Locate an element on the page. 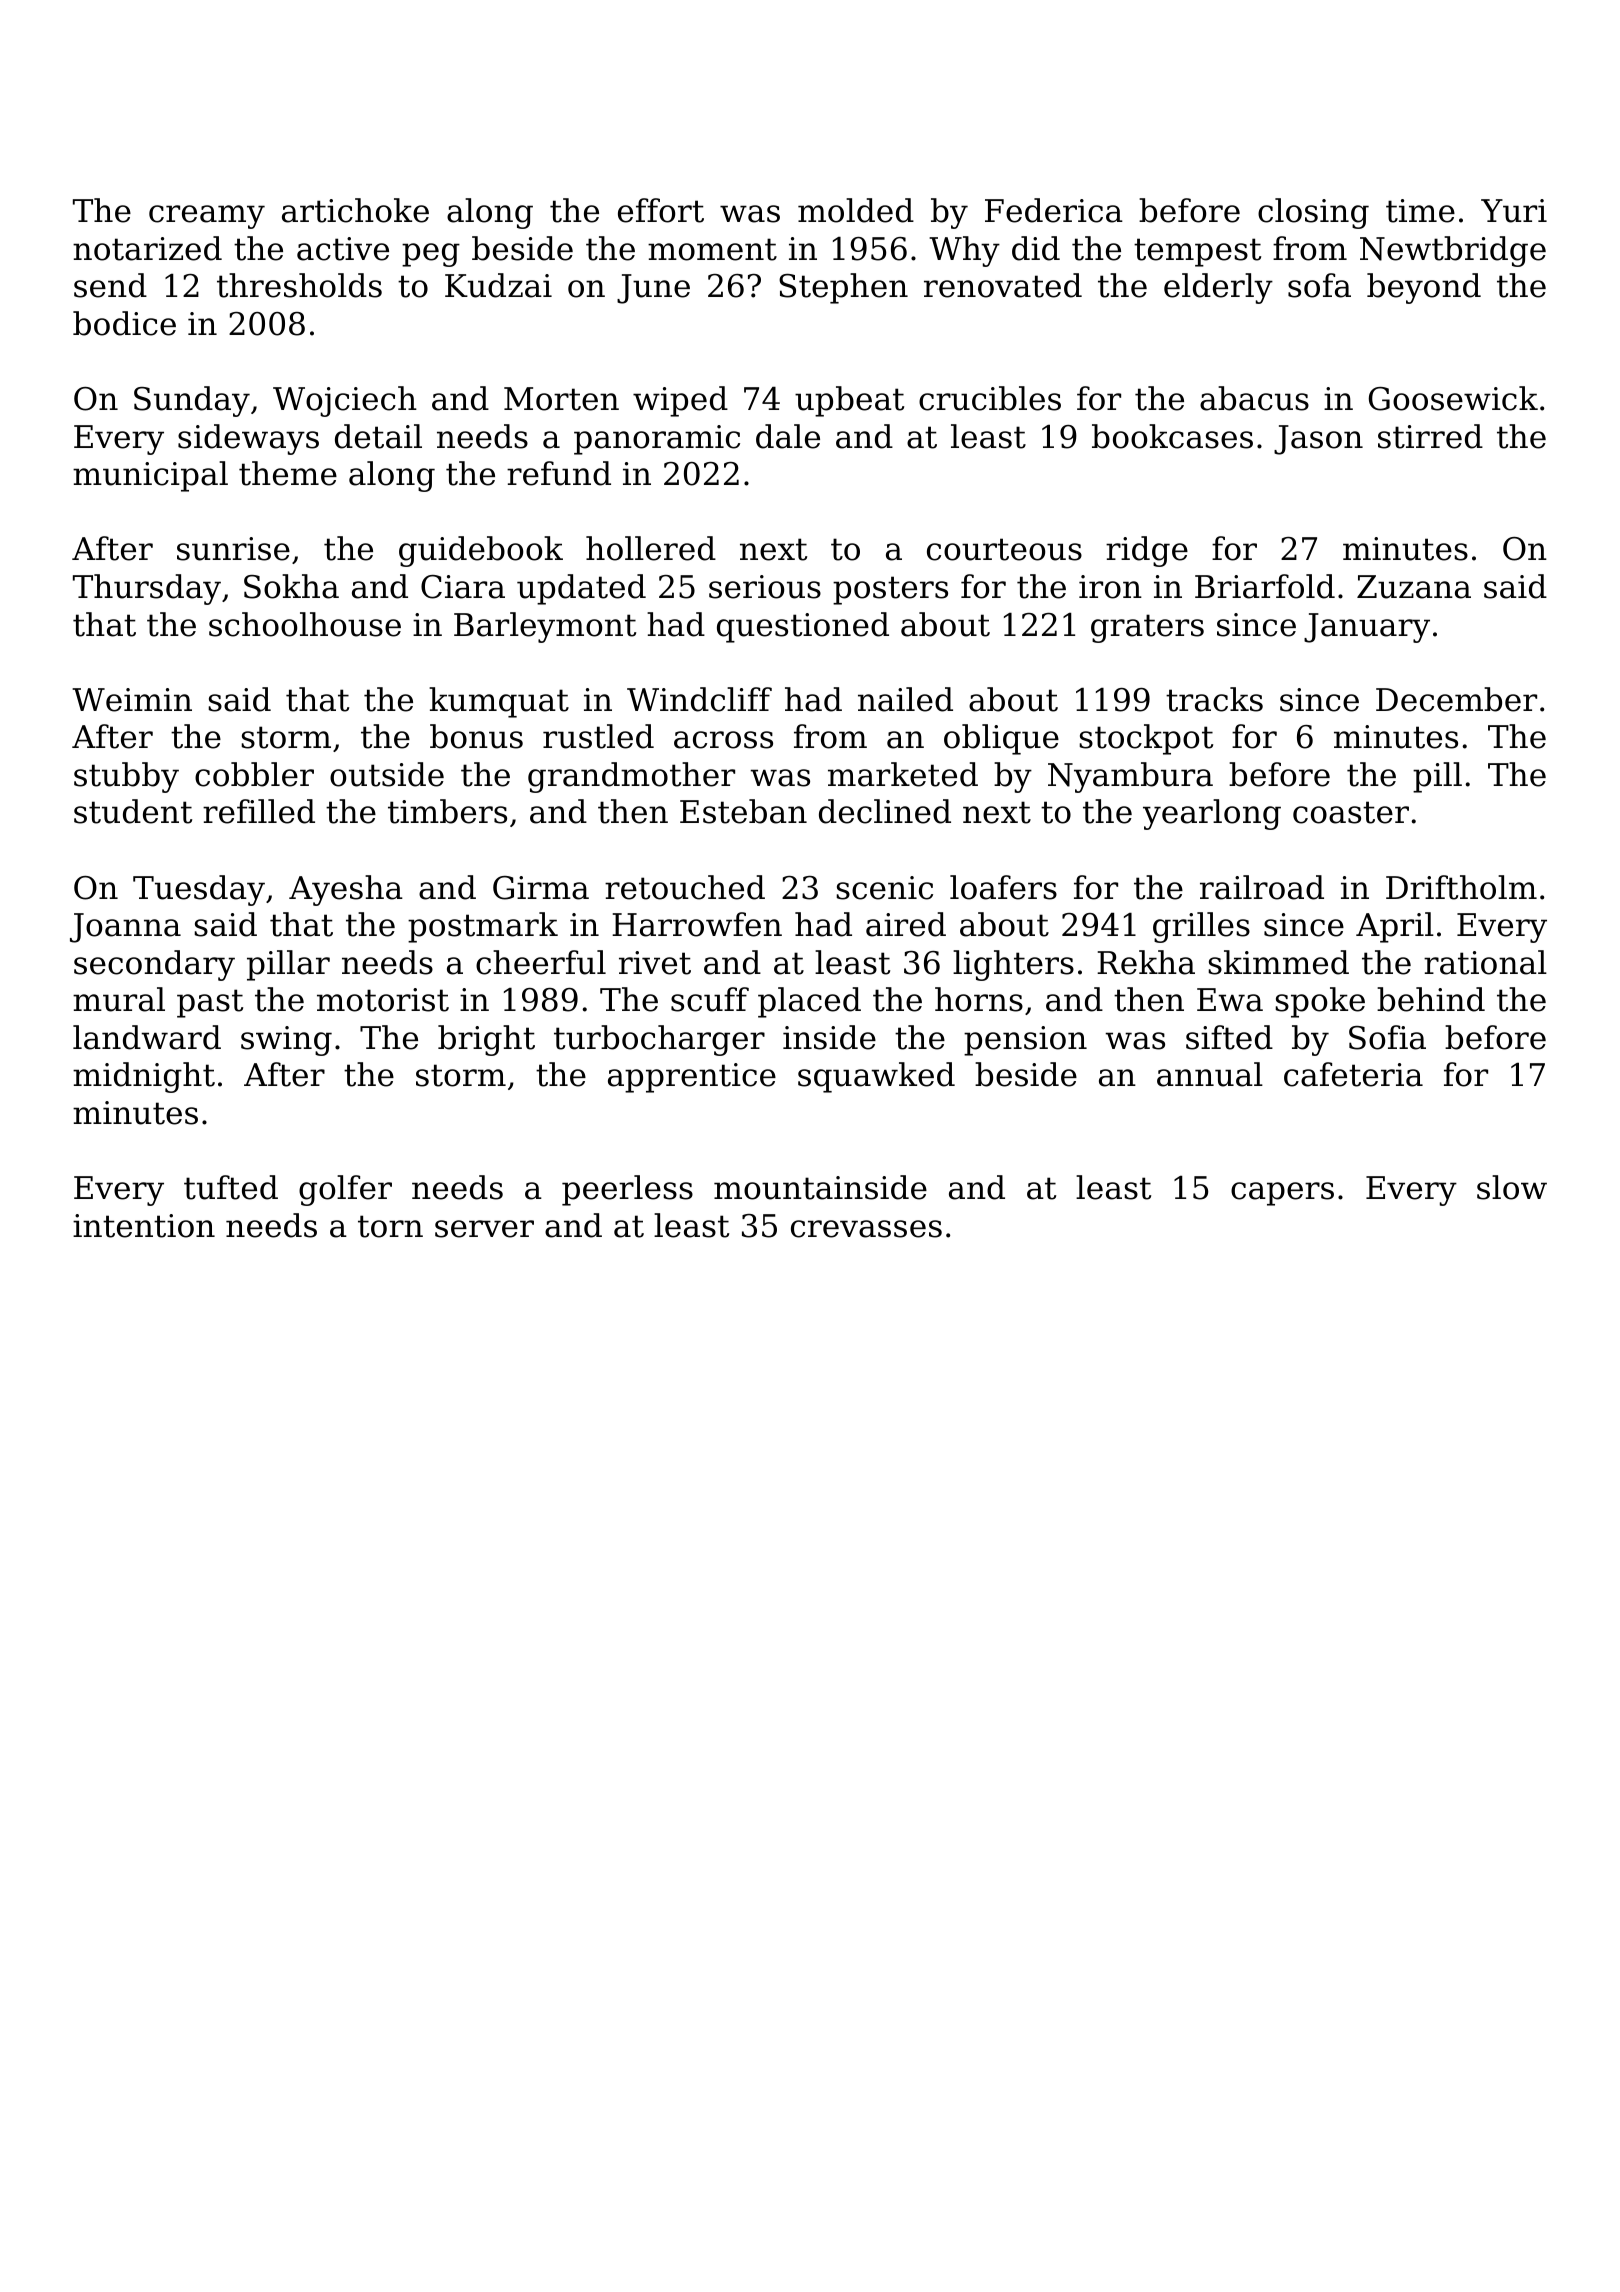 This page has width=1620, height=2292. Nyambura is located at coordinates (1130, 777).
